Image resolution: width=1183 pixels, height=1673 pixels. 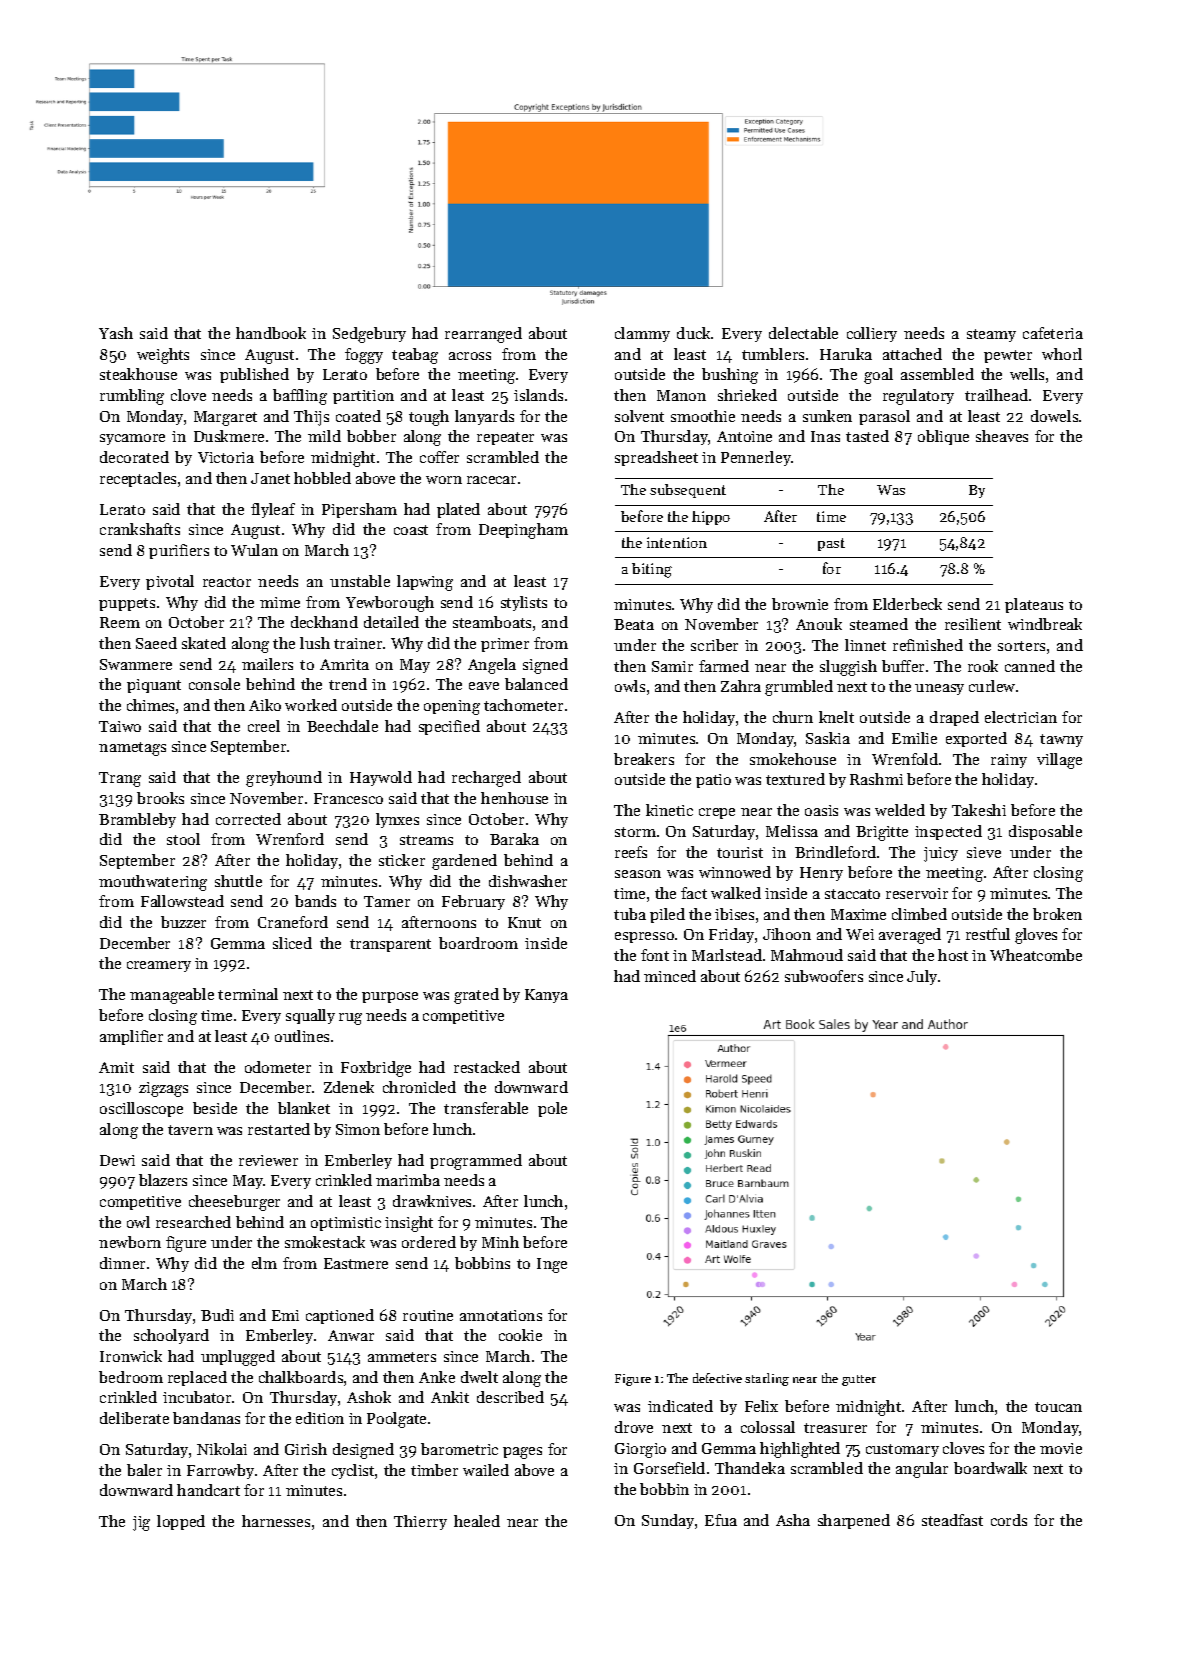 What do you see at coordinates (153, 883) in the screenshot?
I see `mouthwatering` at bounding box center [153, 883].
